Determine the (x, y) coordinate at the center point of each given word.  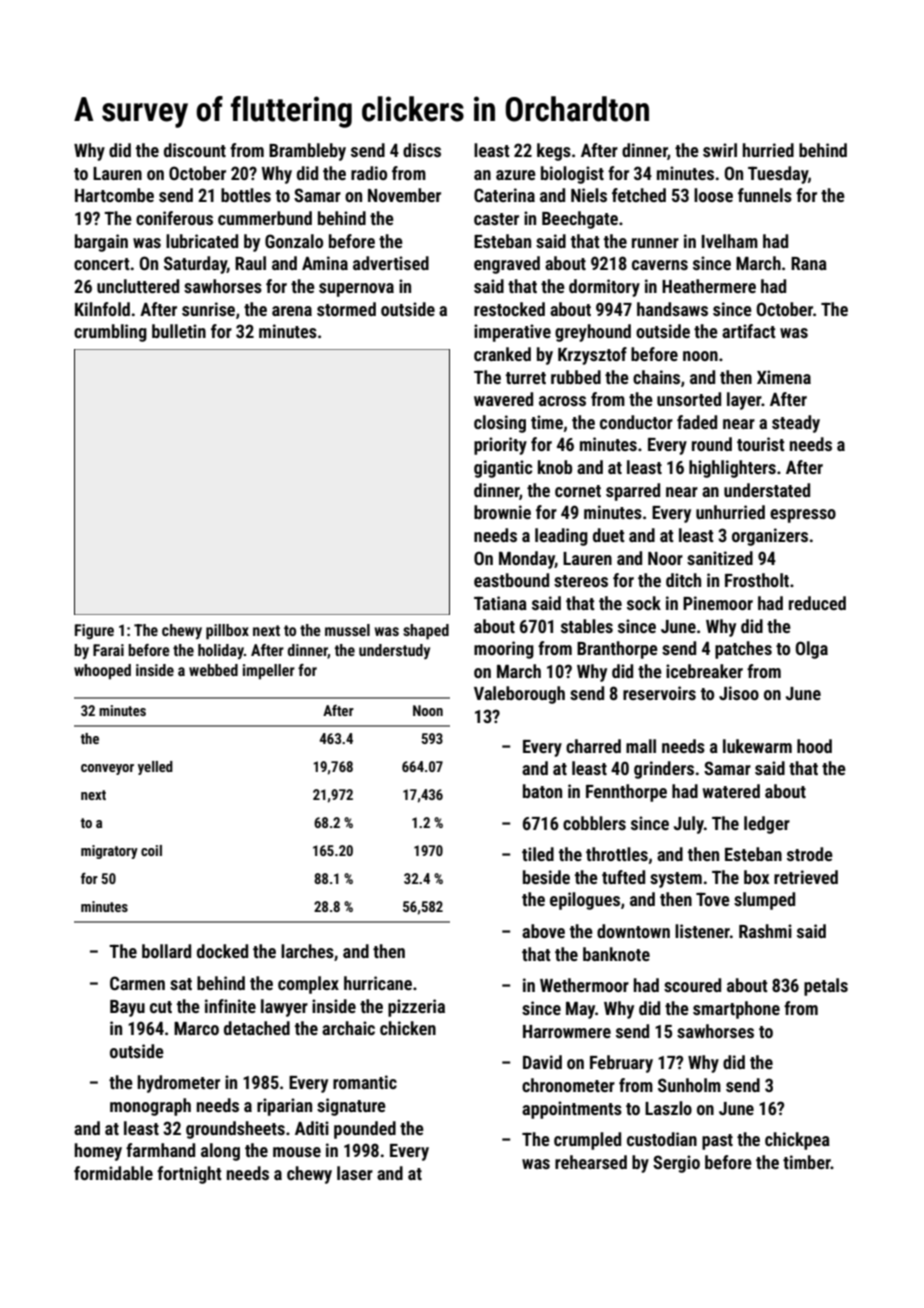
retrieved (806, 877)
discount (195, 150)
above (543, 931)
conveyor (107, 769)
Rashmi (765, 931)
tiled (538, 854)
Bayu (127, 1008)
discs (422, 150)
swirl (720, 150)
